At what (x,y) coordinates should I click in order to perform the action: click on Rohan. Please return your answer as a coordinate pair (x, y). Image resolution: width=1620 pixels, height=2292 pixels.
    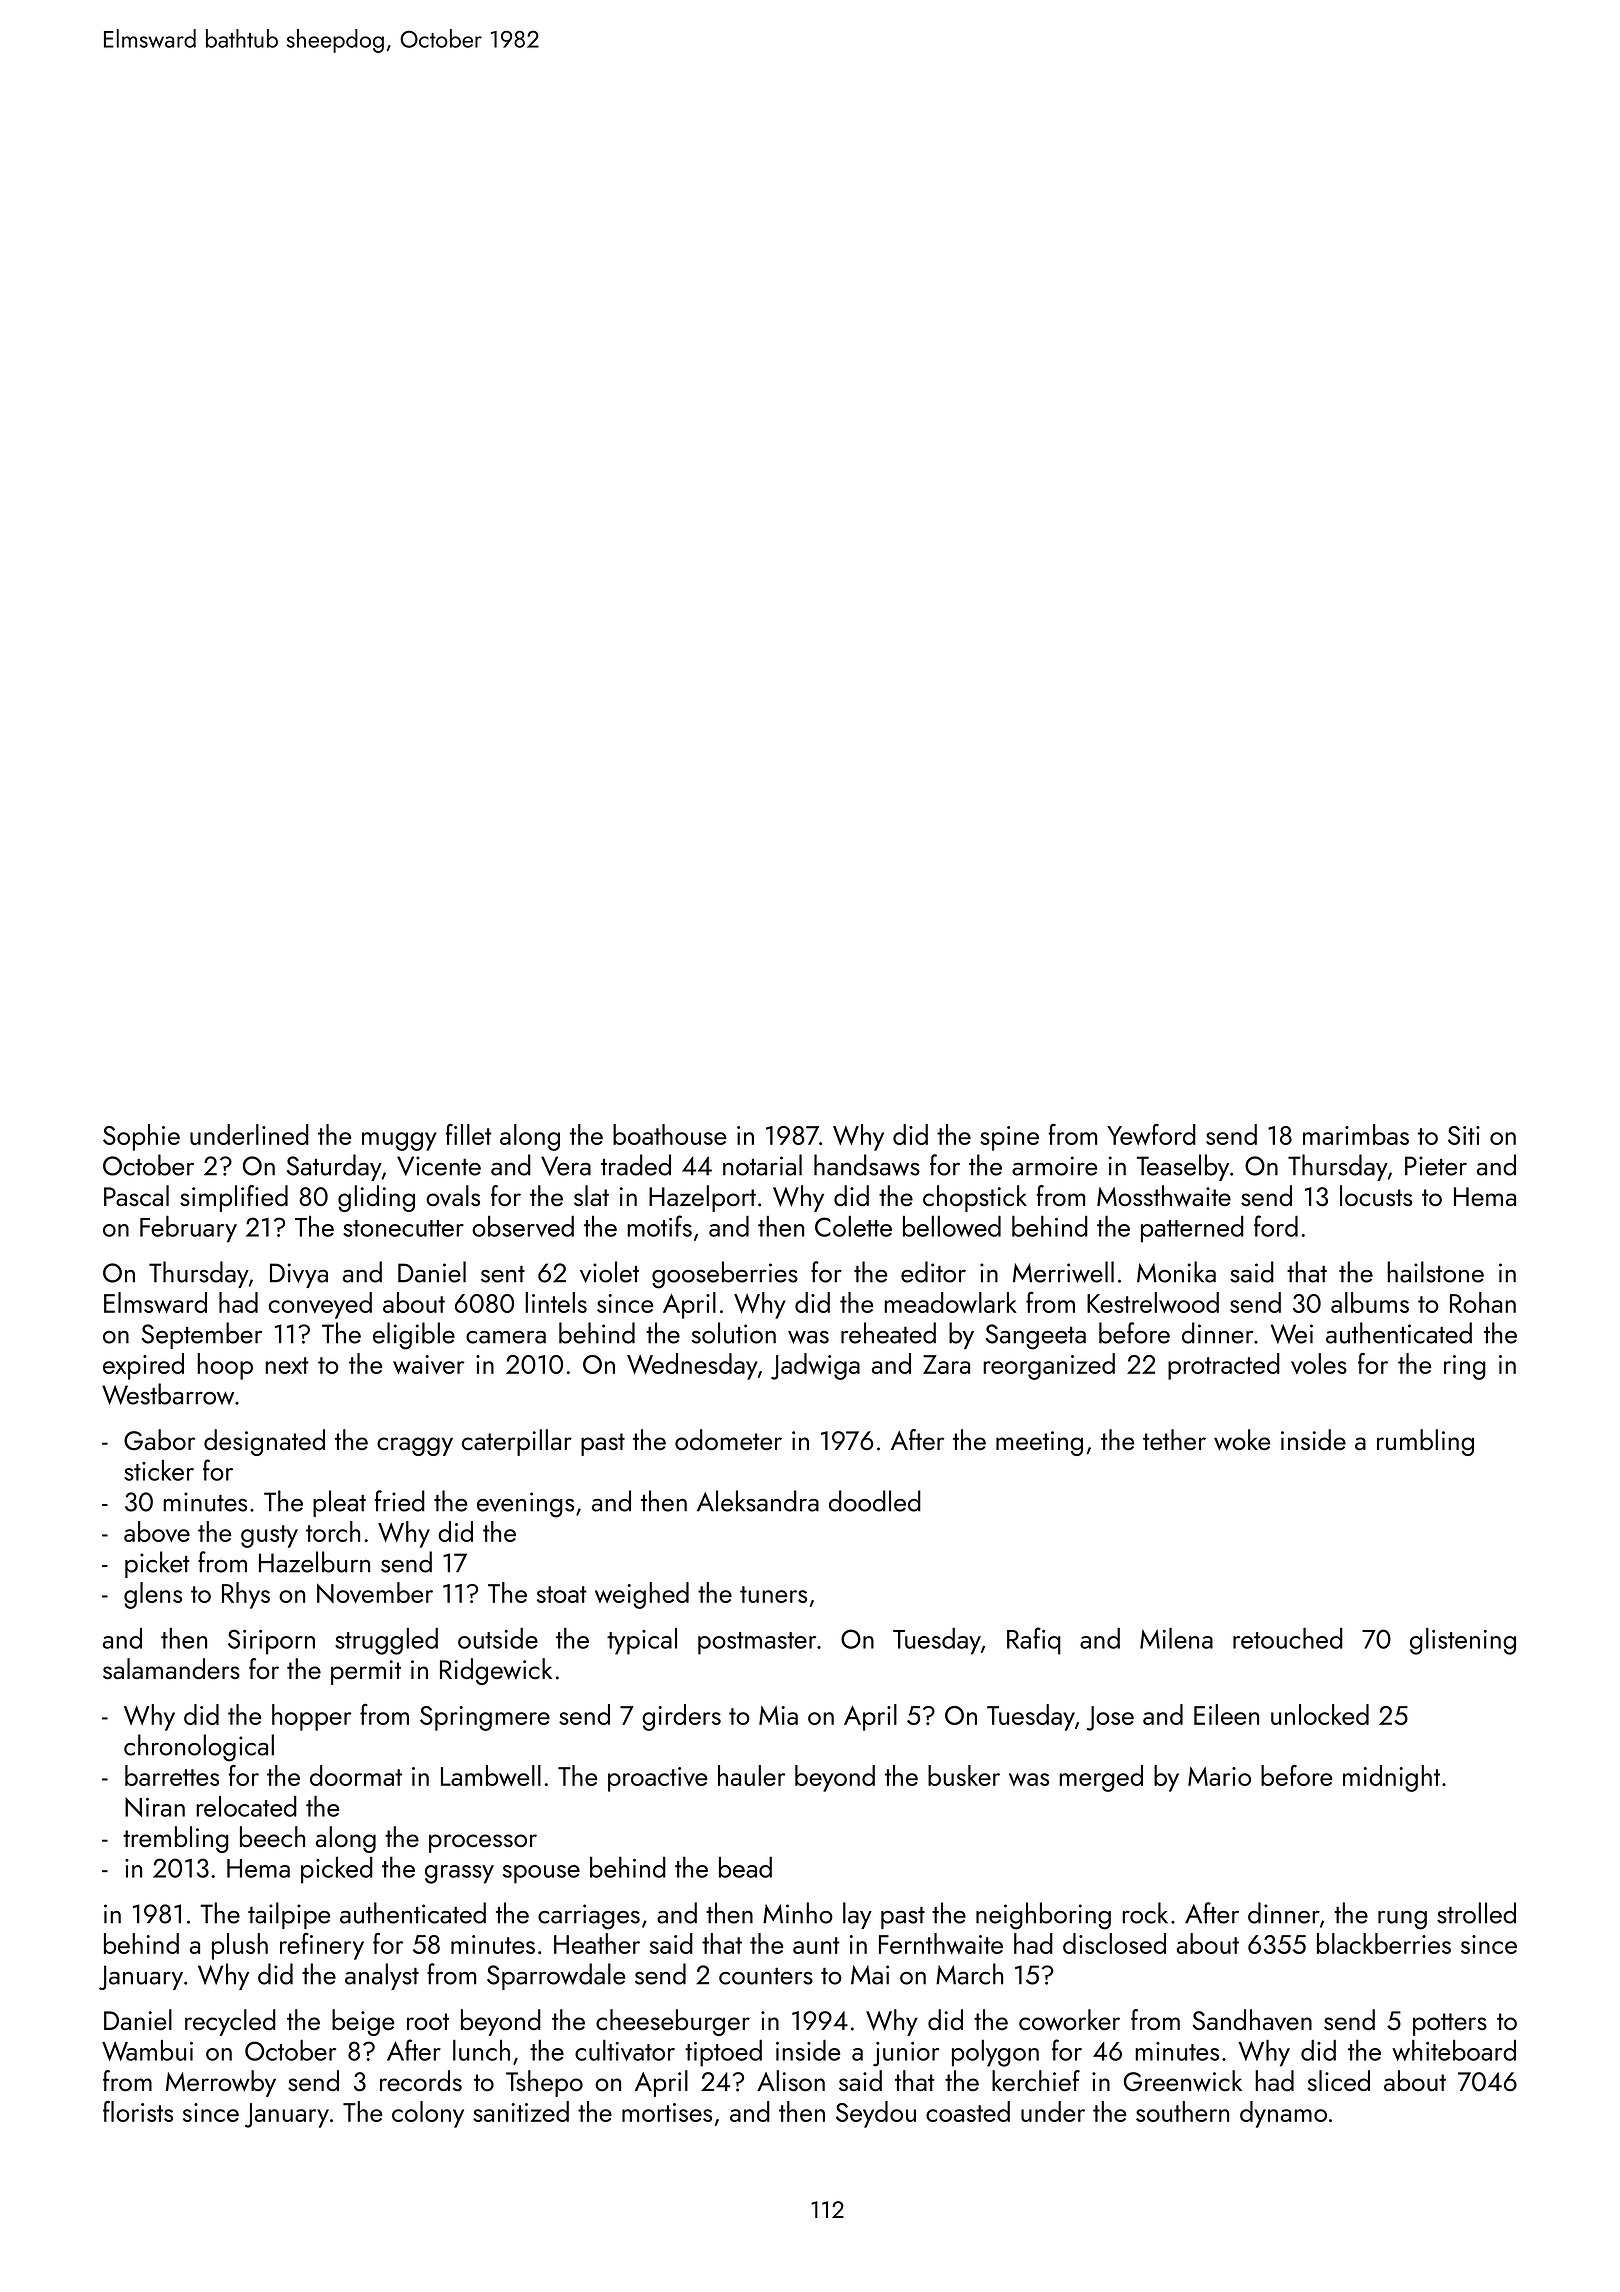
    Looking at the image, I should click on (1483, 1302).
